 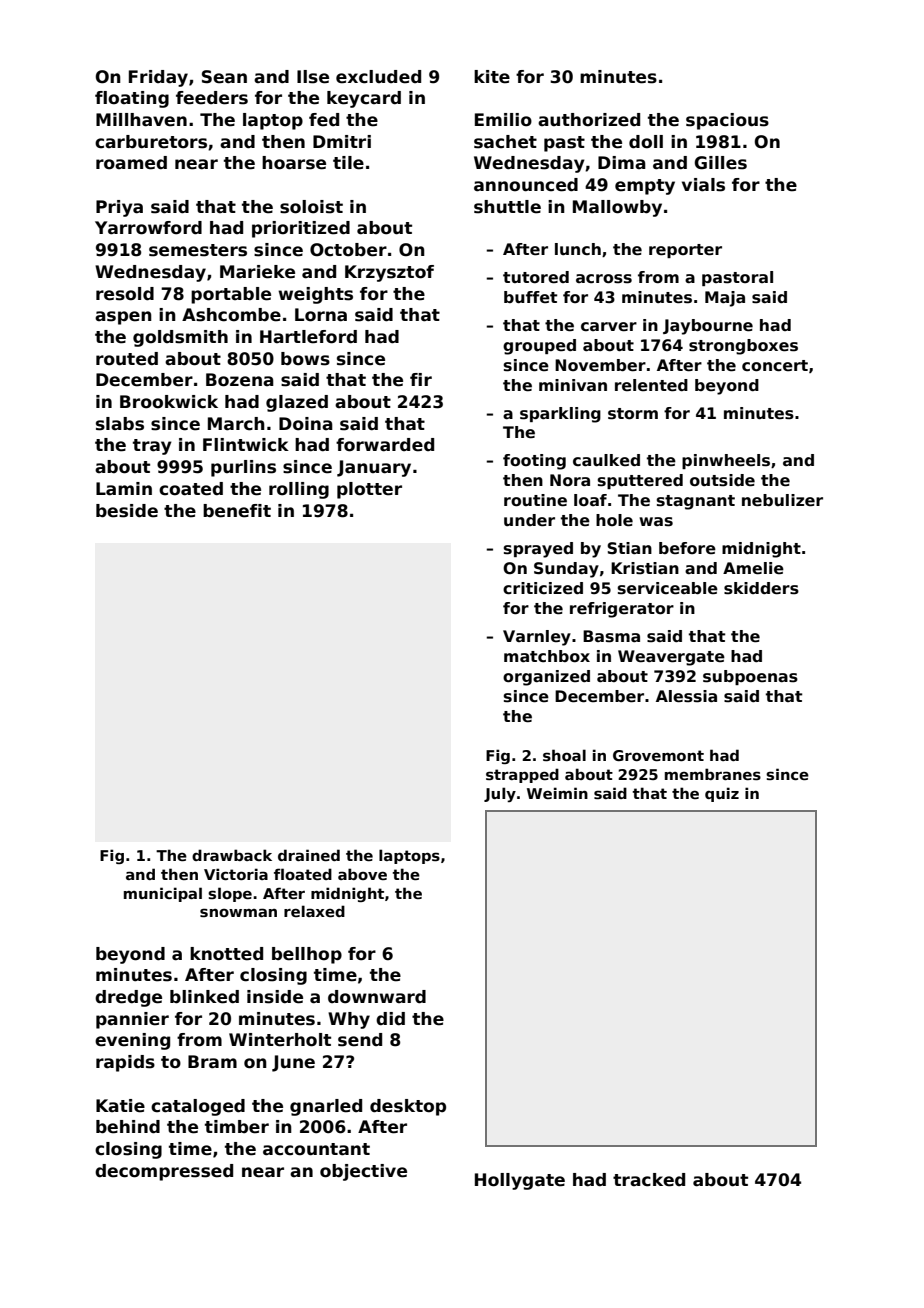 What do you see at coordinates (127, 511) in the screenshot?
I see `beside` at bounding box center [127, 511].
